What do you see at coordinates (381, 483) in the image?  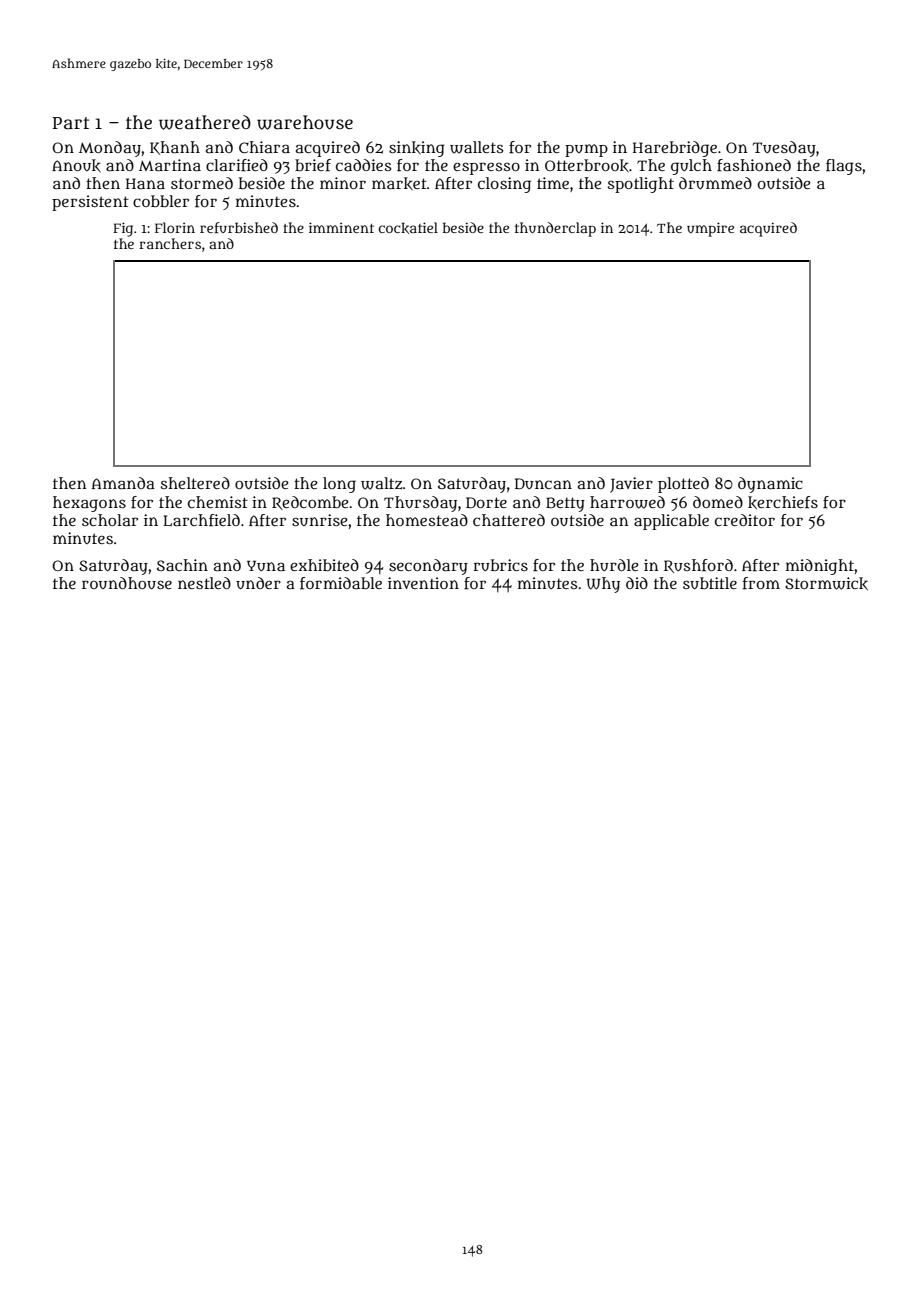 I see `waltz` at bounding box center [381, 483].
